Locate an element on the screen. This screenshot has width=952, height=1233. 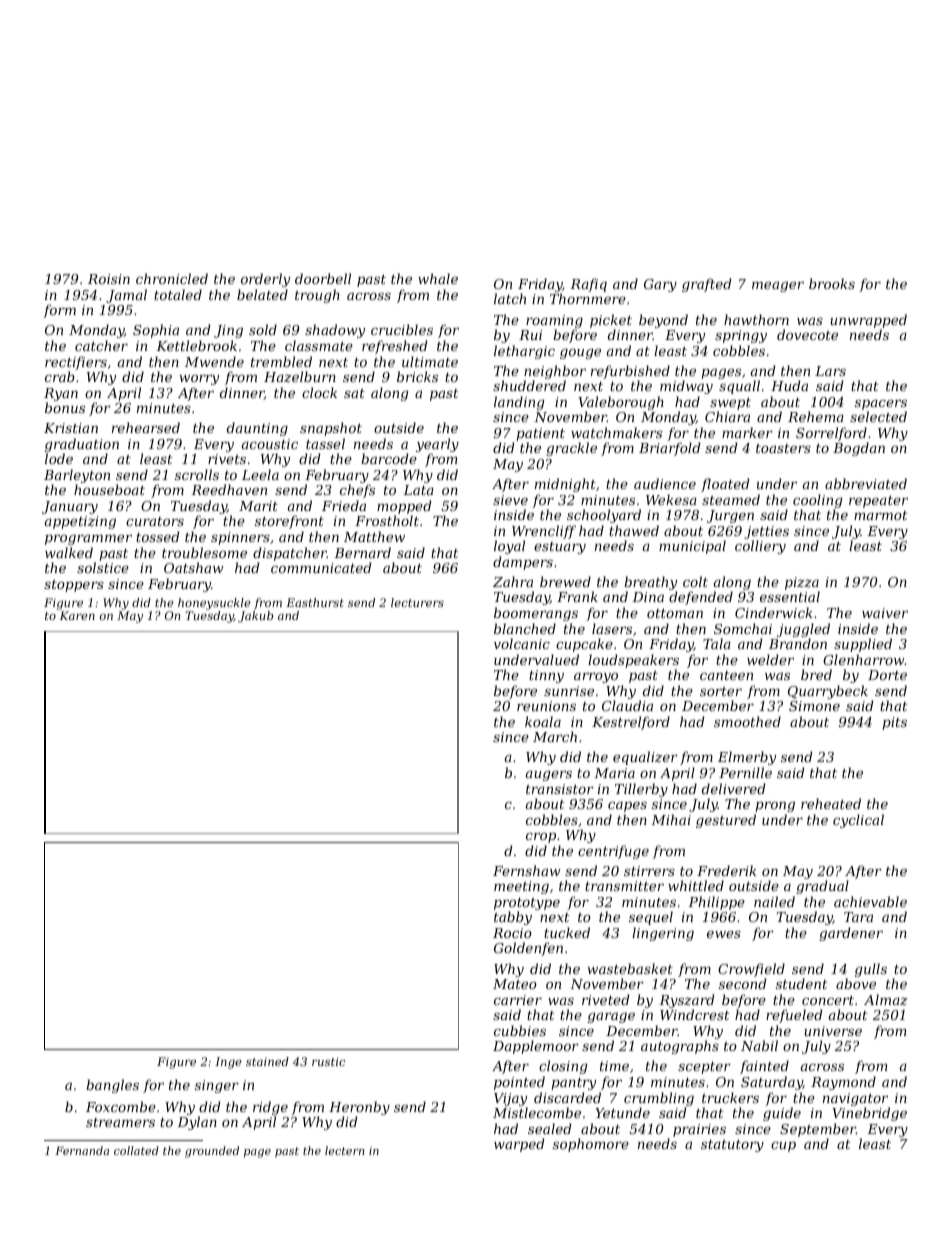
communicated is located at coordinates (321, 567).
